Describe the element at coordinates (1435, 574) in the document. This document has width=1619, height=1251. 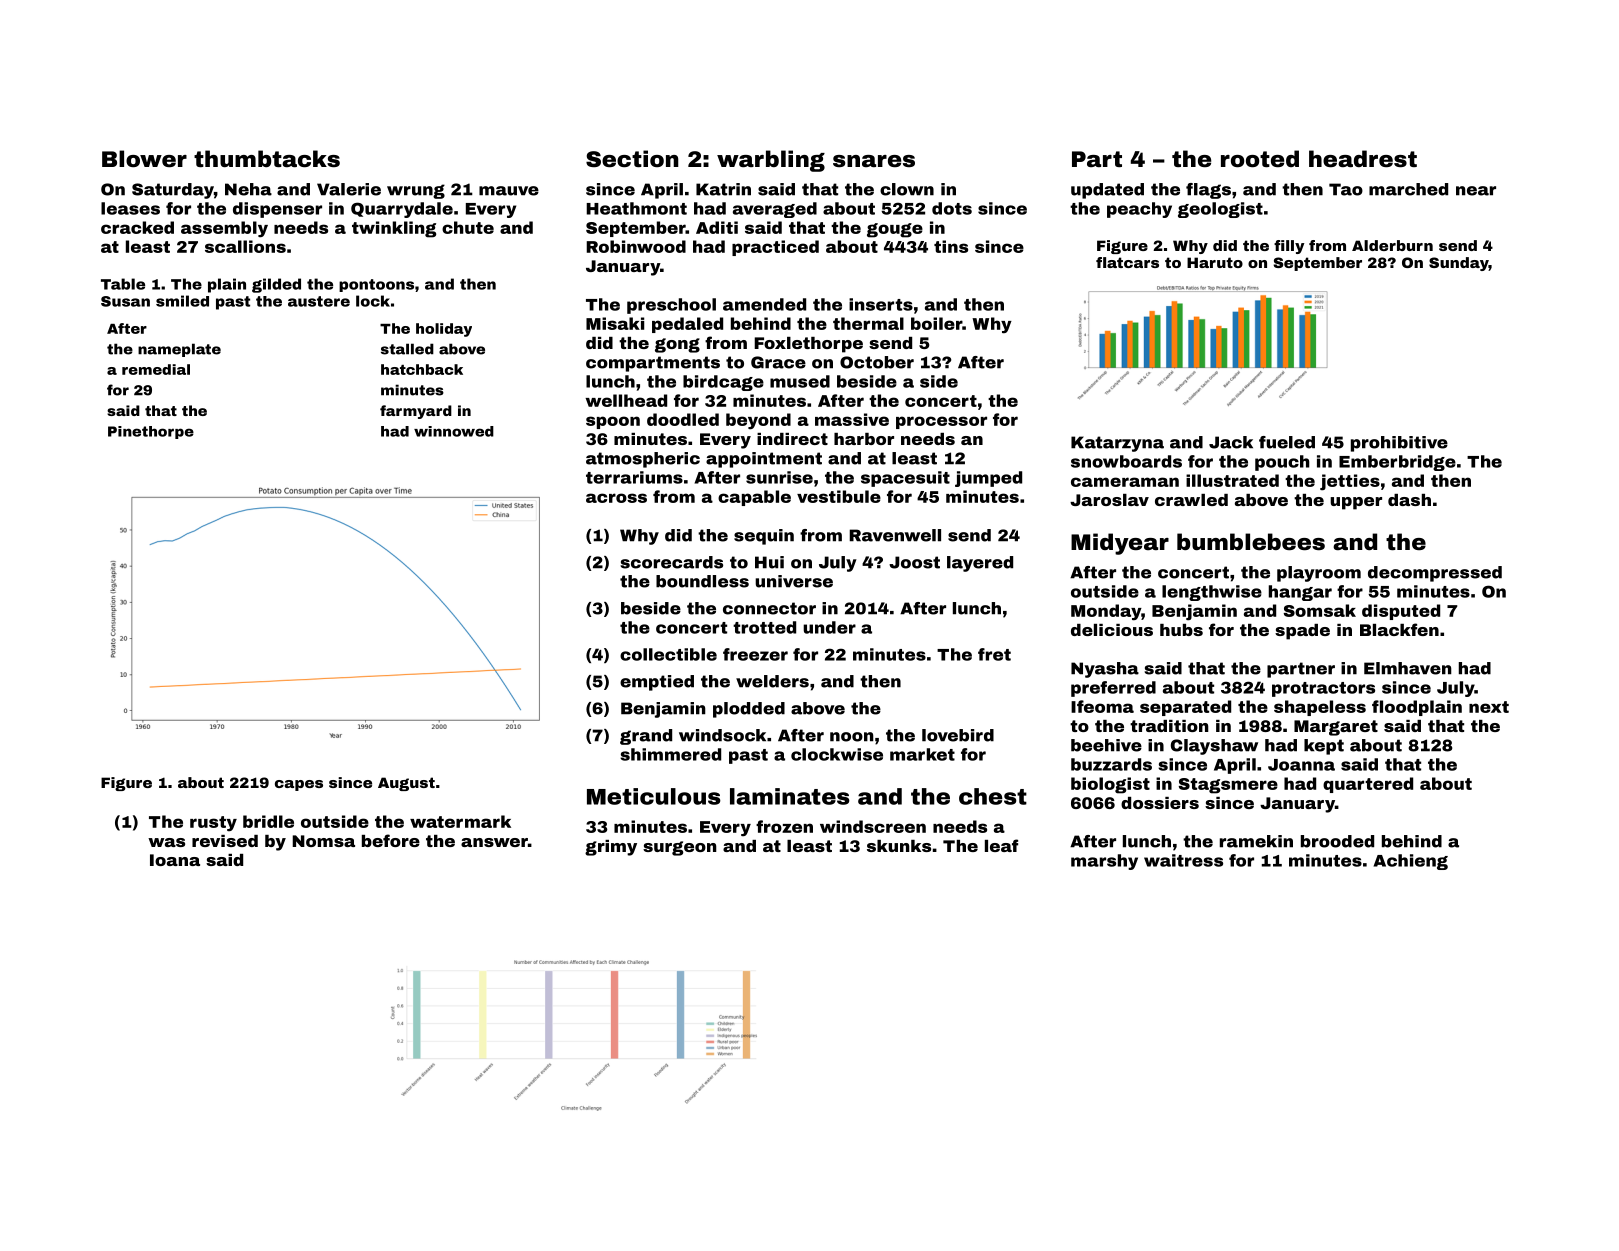
I see `decompressed` at that location.
